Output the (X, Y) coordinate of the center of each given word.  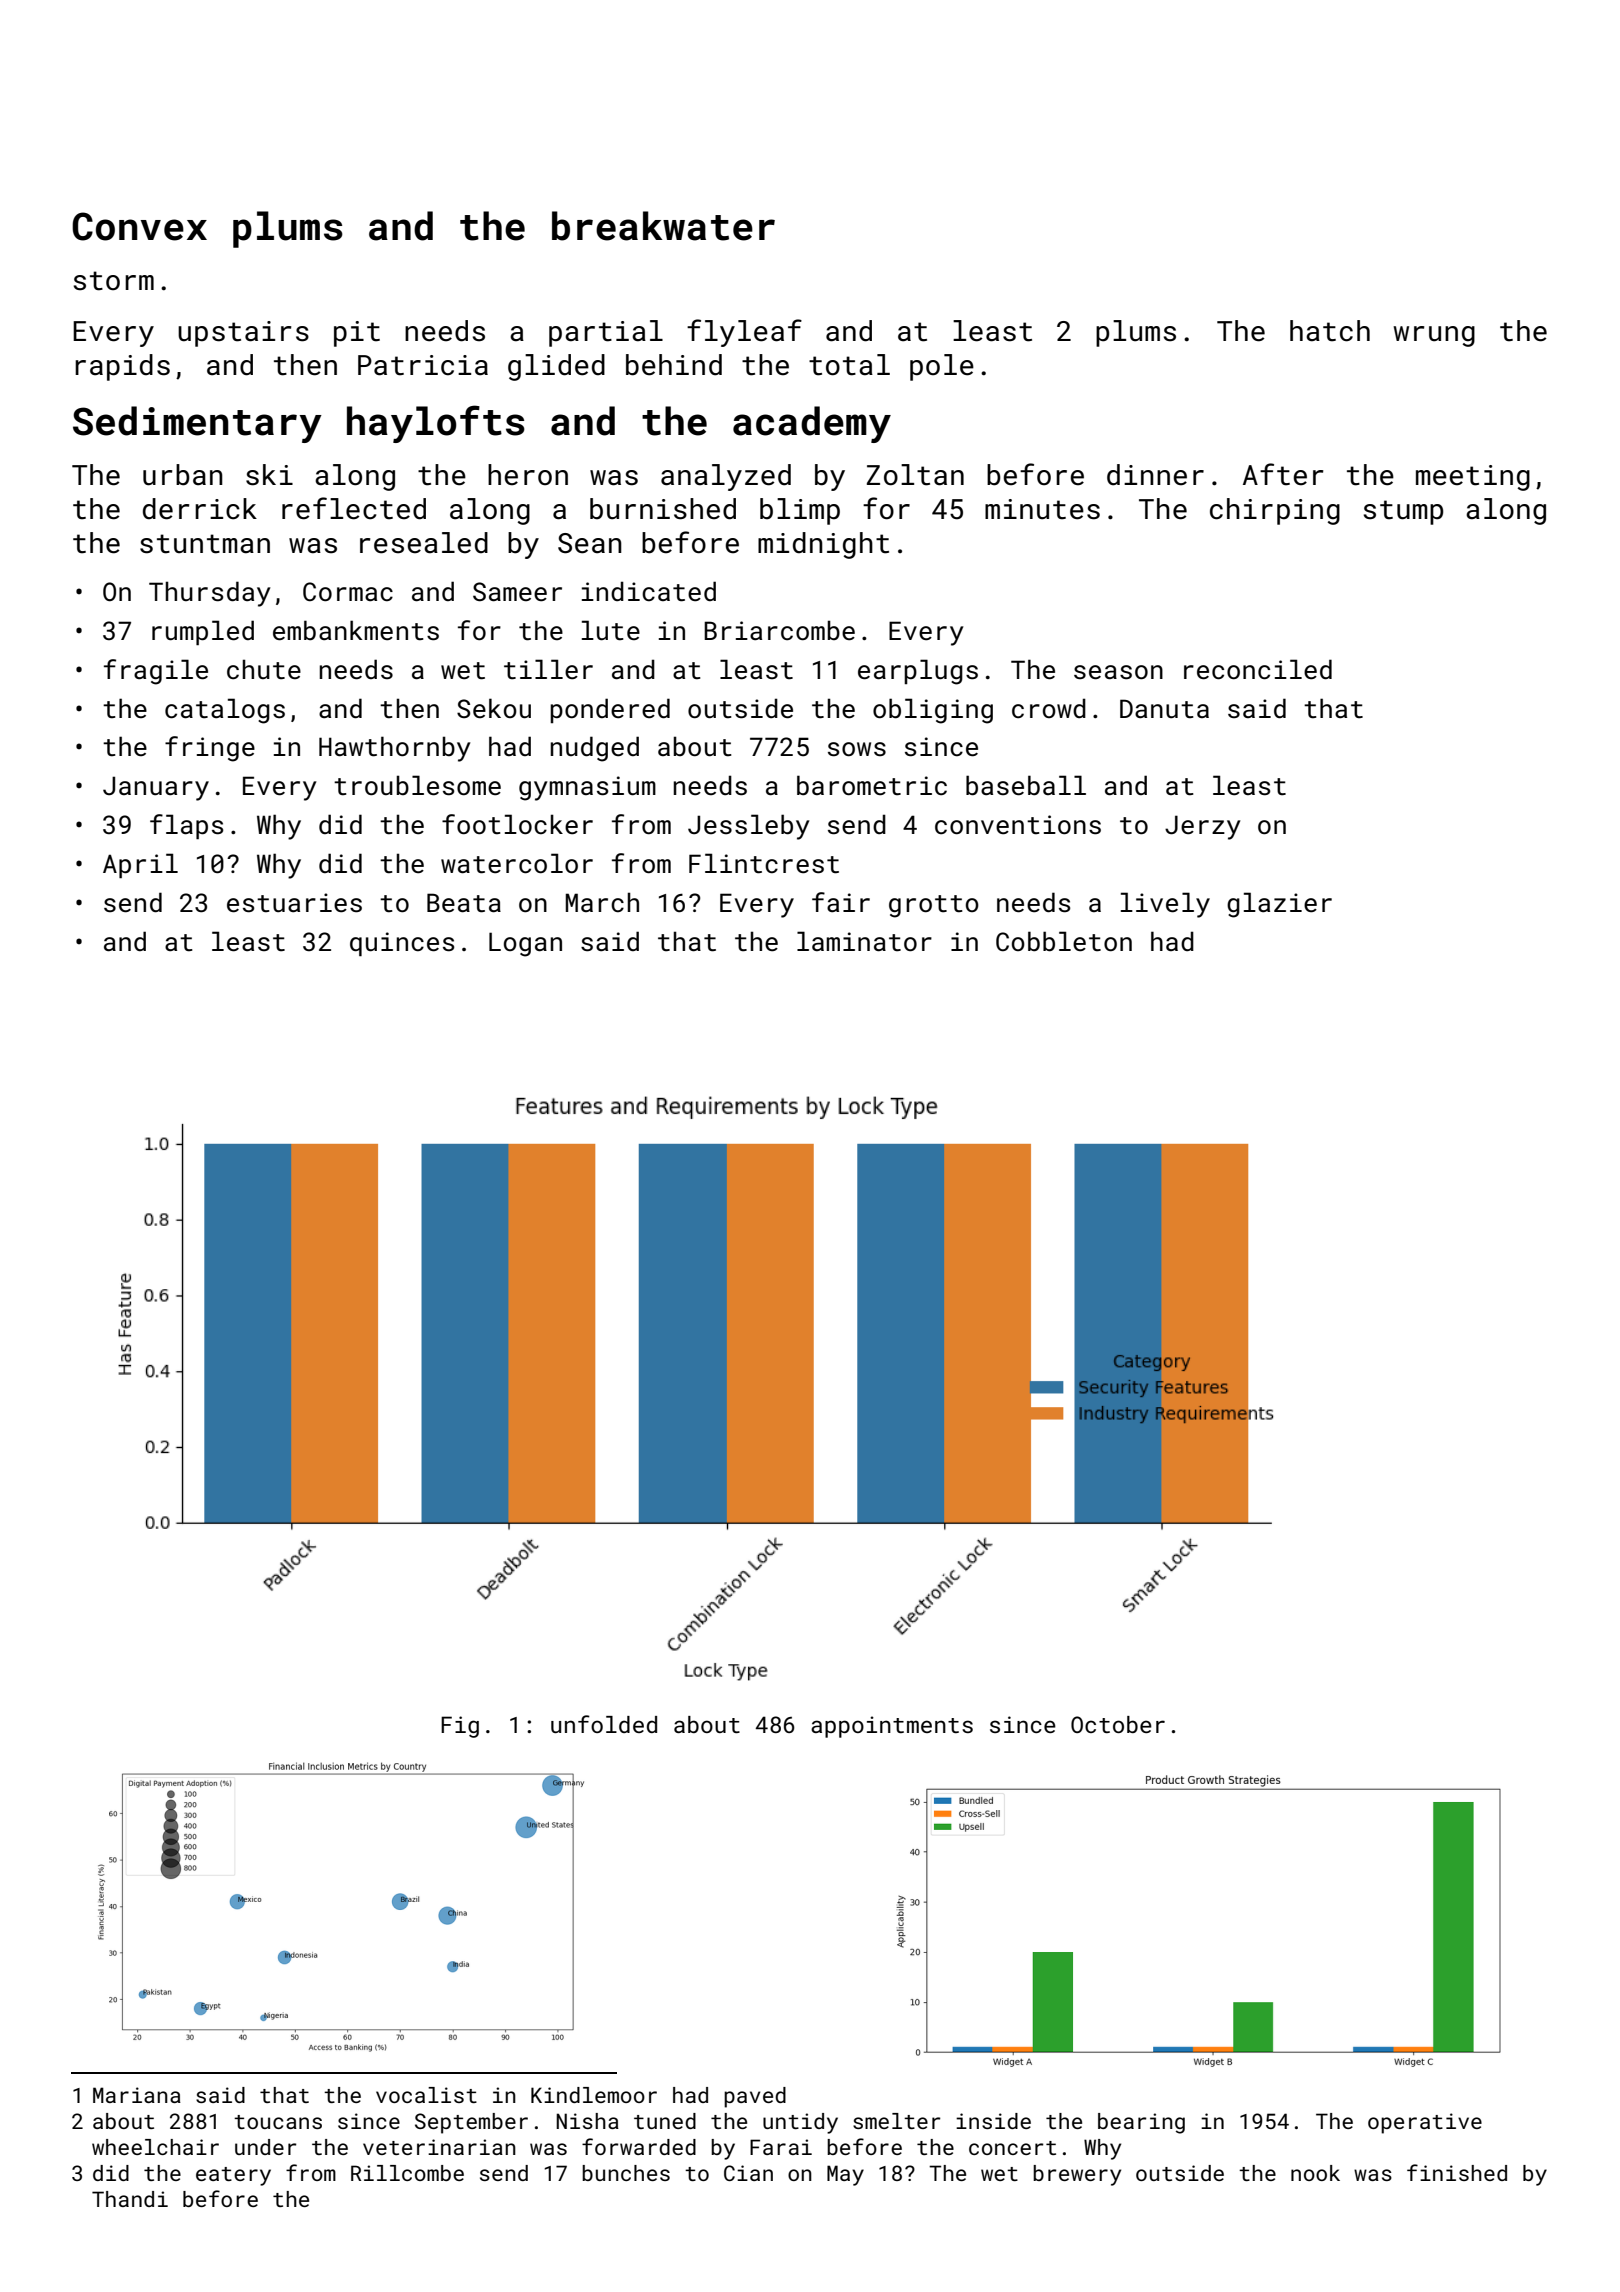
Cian (748, 2173)
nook (1315, 2173)
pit (357, 334)
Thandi (130, 2199)
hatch (1330, 331)
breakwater (663, 226)
